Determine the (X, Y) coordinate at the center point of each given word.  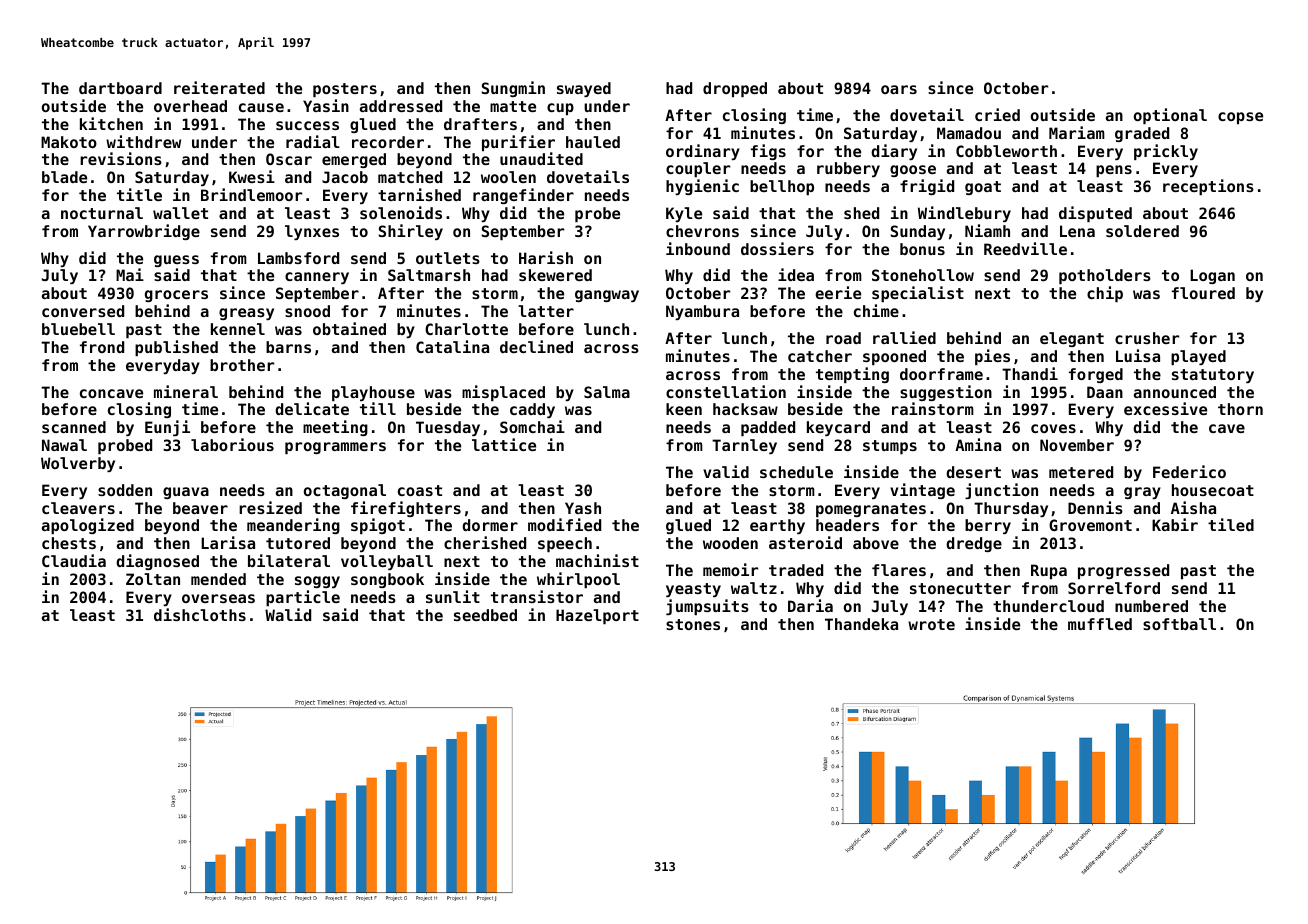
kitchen (111, 123)
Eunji (167, 428)
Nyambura (702, 312)
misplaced (503, 393)
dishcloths (200, 614)
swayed (584, 89)
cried (997, 114)
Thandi (1030, 373)
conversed (83, 311)
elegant (1072, 339)
